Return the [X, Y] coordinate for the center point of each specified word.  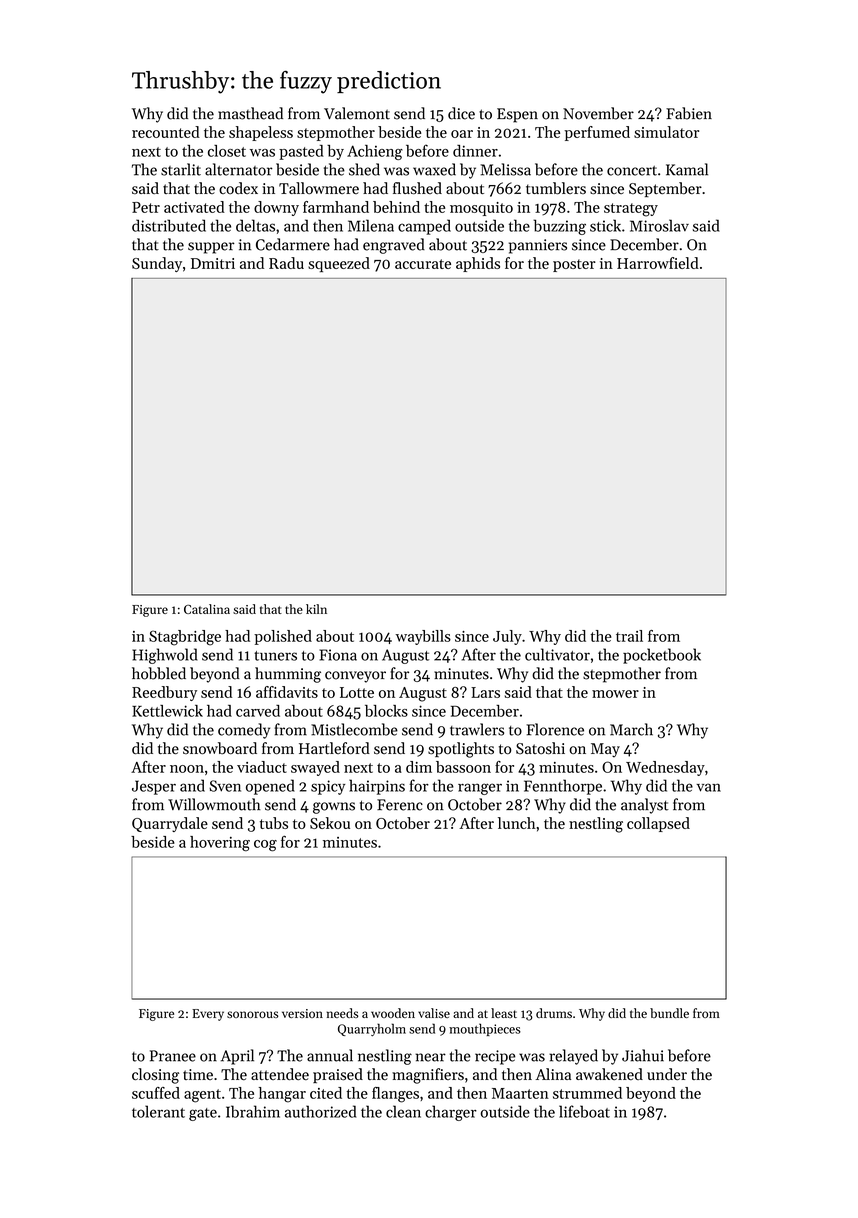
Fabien [689, 113]
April [237, 1057]
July [507, 637]
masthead [250, 113]
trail [629, 636]
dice [461, 113]
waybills [423, 637]
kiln [316, 609]
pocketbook [662, 656]
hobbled [159, 673]
